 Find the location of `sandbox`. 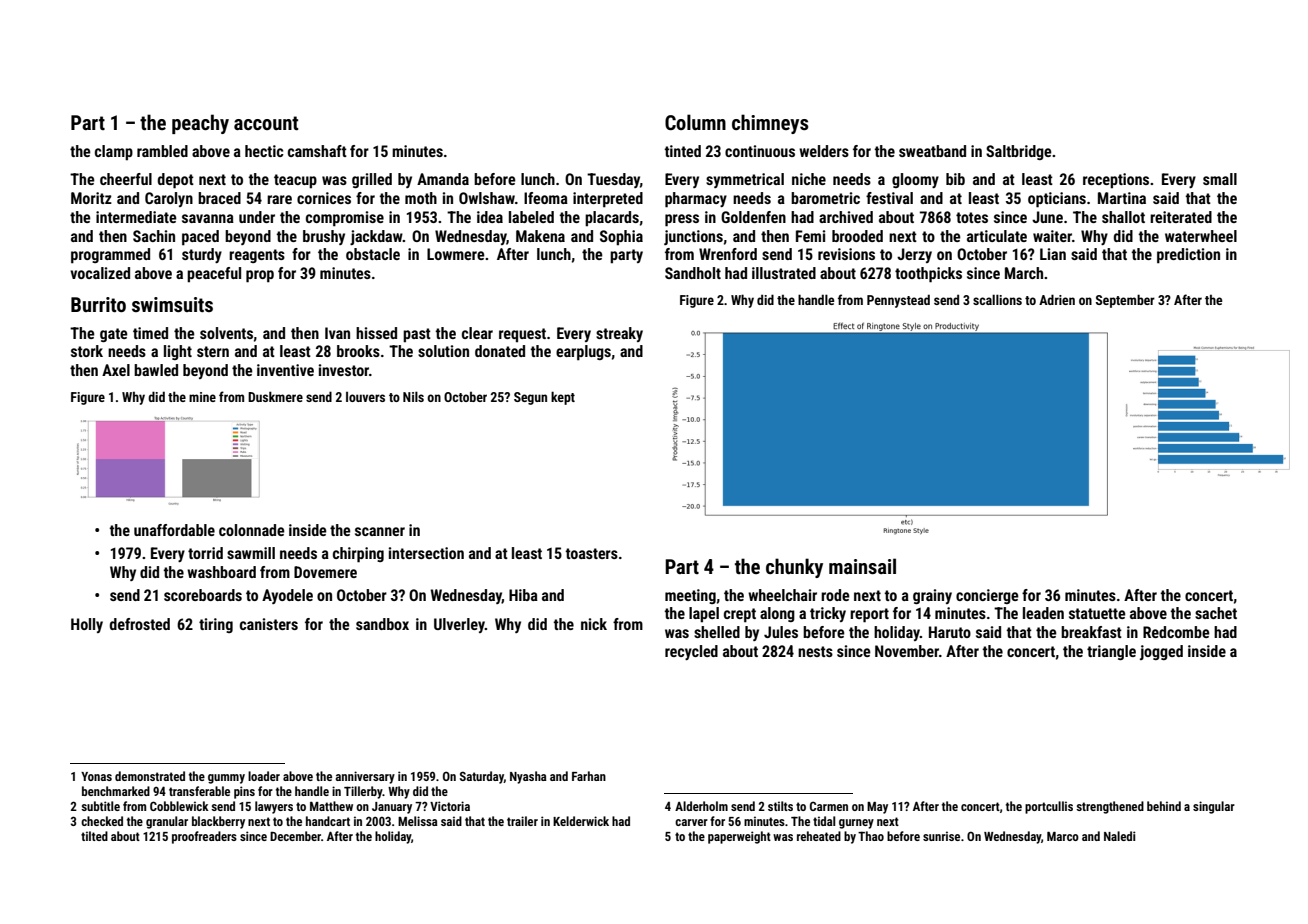

sandbox is located at coordinates (382, 624).
